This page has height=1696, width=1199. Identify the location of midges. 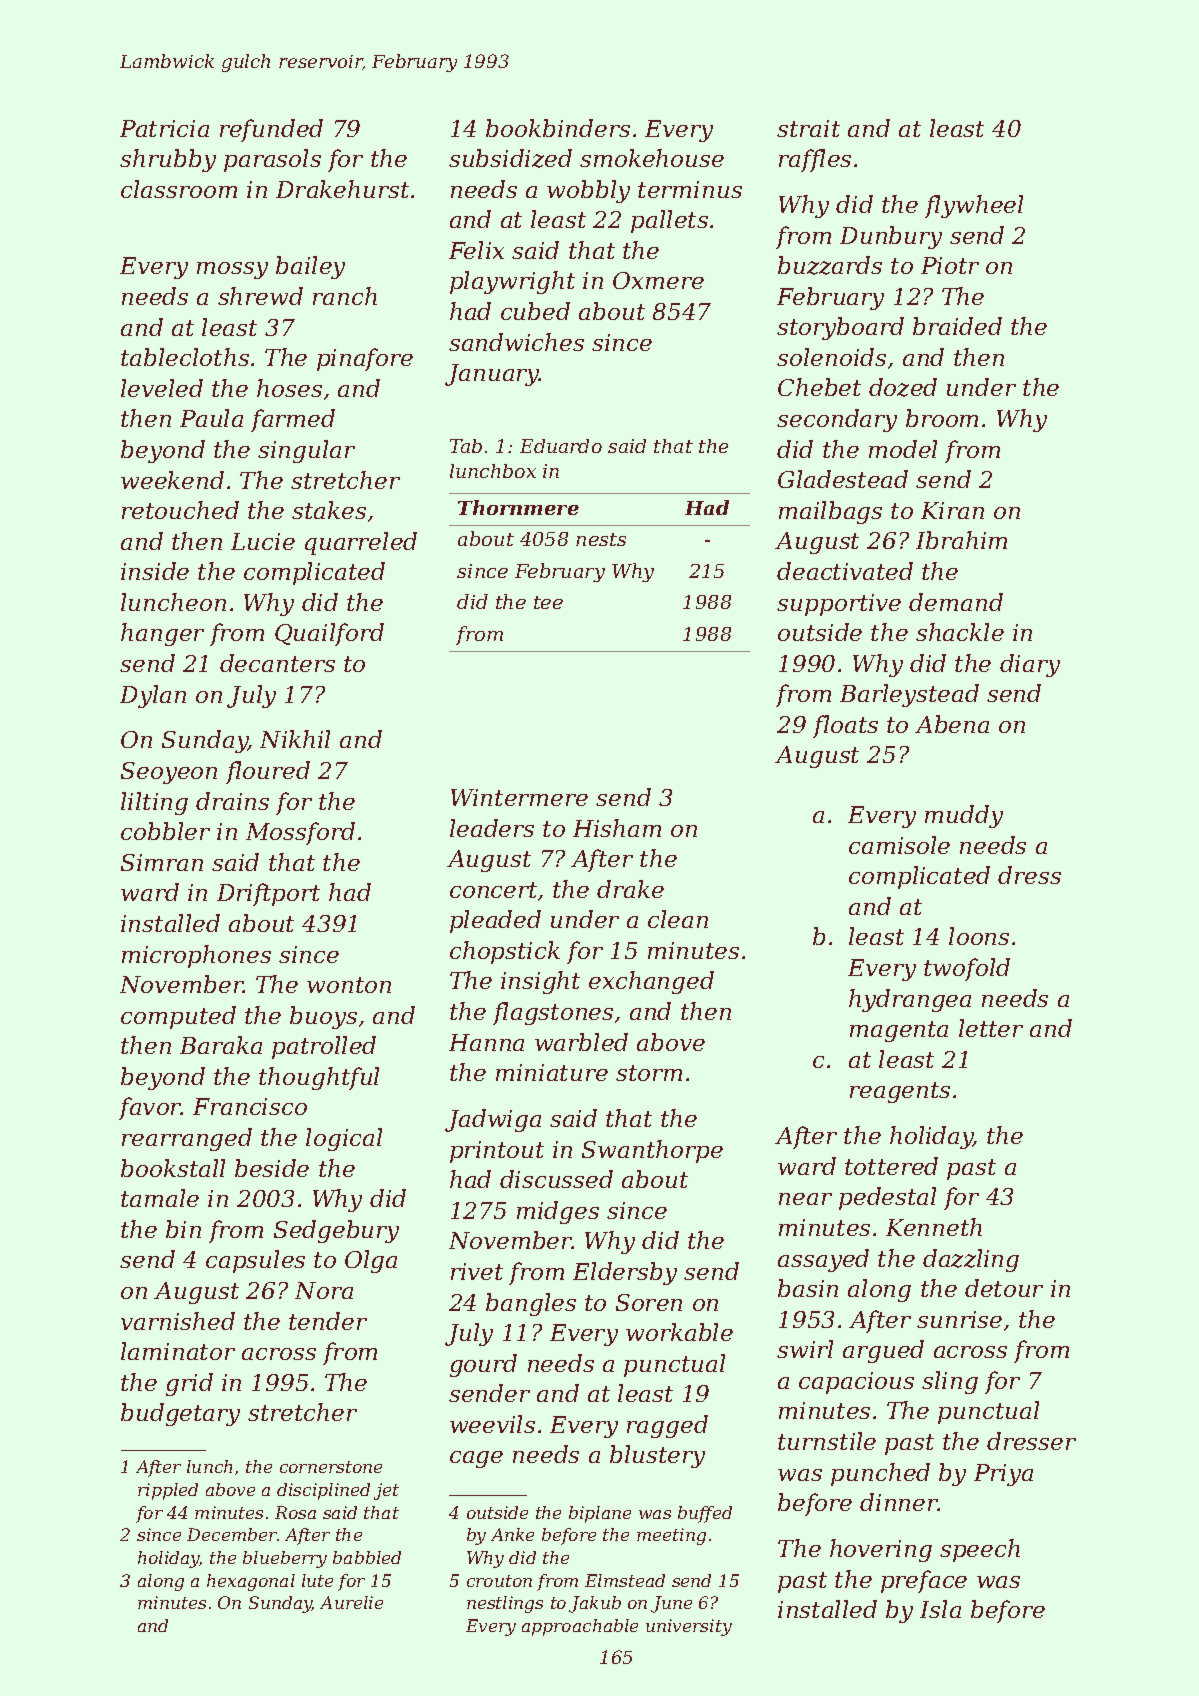
(558, 1212).
